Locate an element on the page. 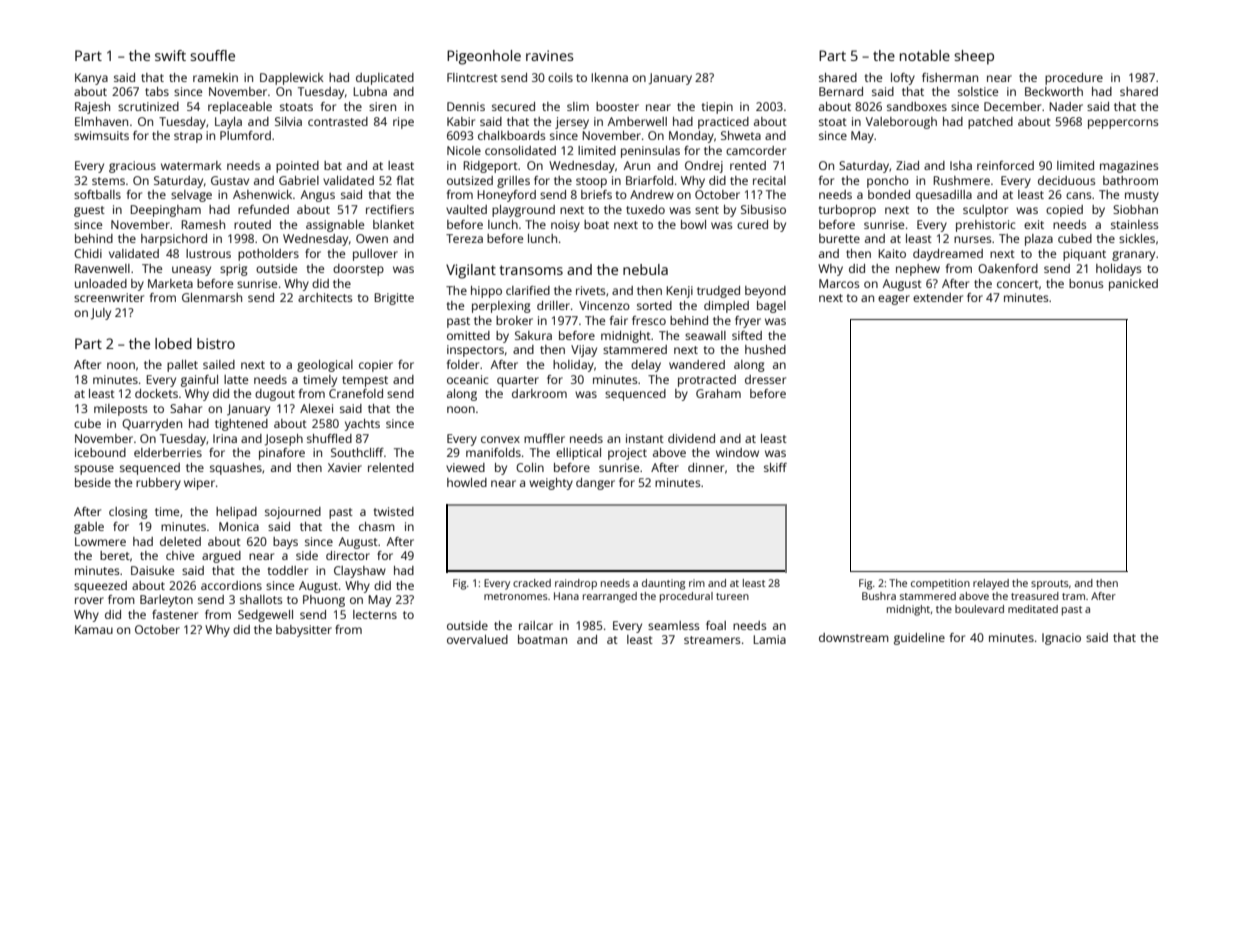  Graham is located at coordinates (718, 393).
